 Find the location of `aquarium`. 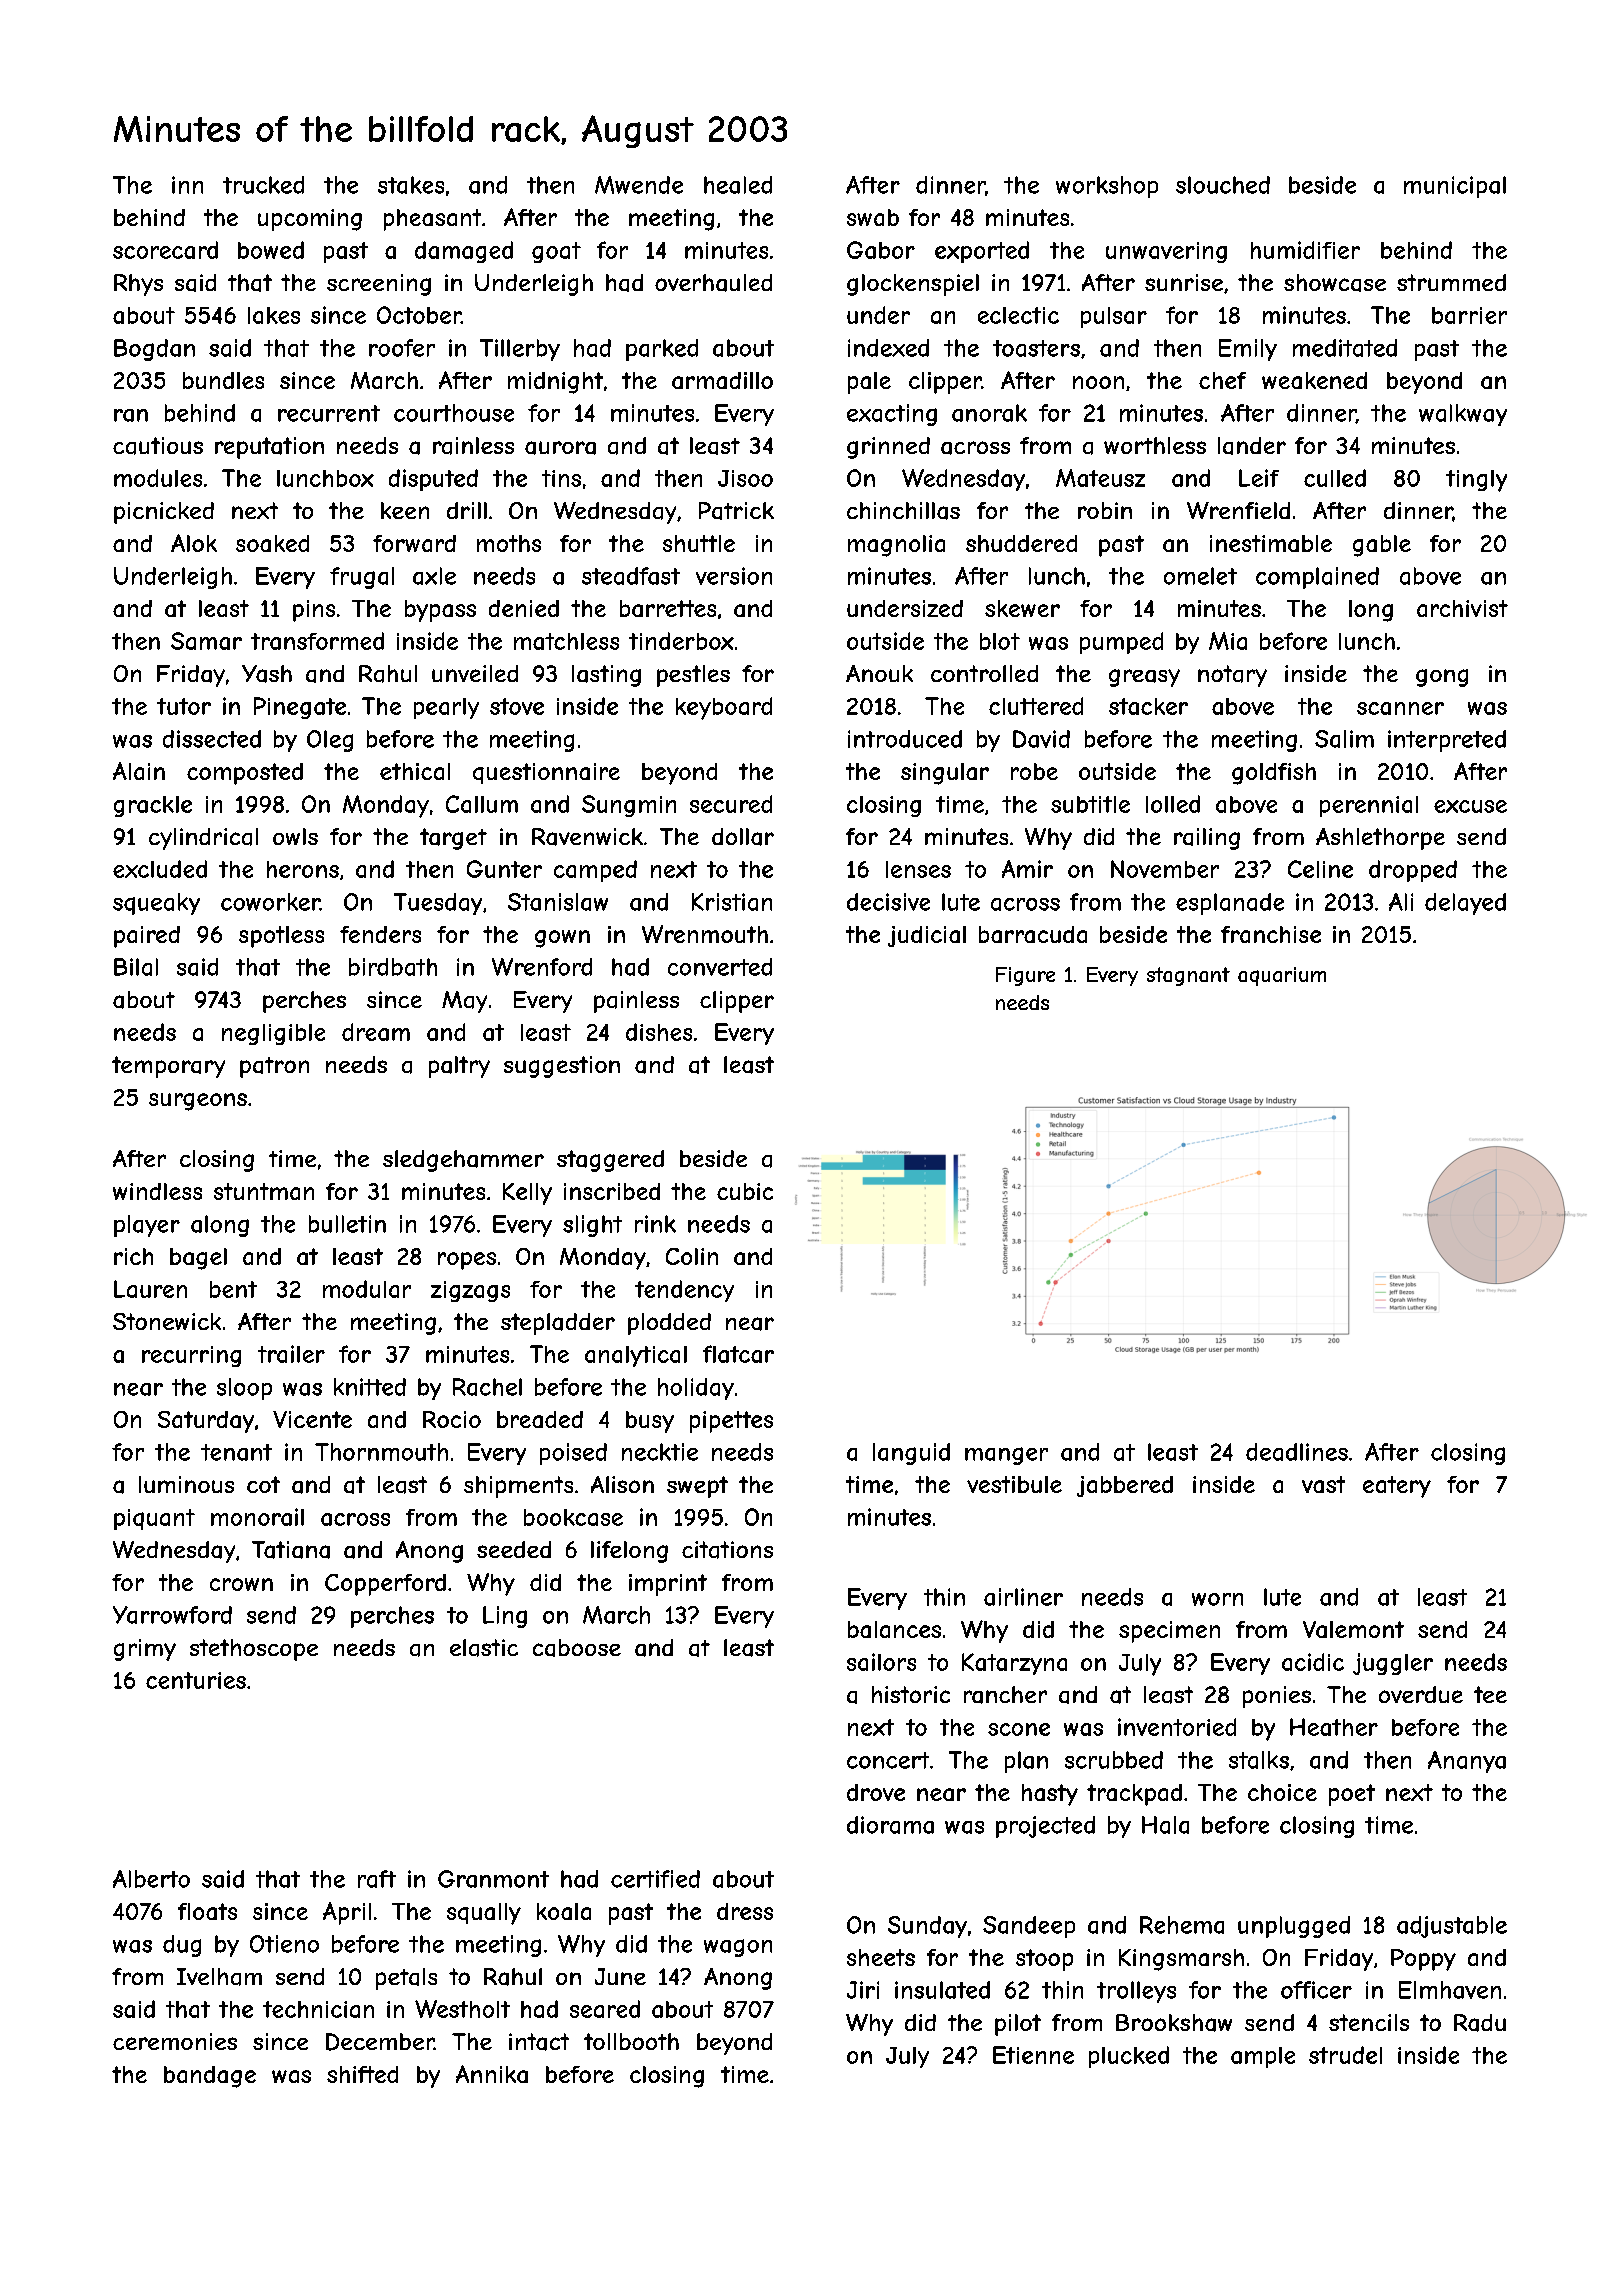

aquarium is located at coordinates (1282, 976).
